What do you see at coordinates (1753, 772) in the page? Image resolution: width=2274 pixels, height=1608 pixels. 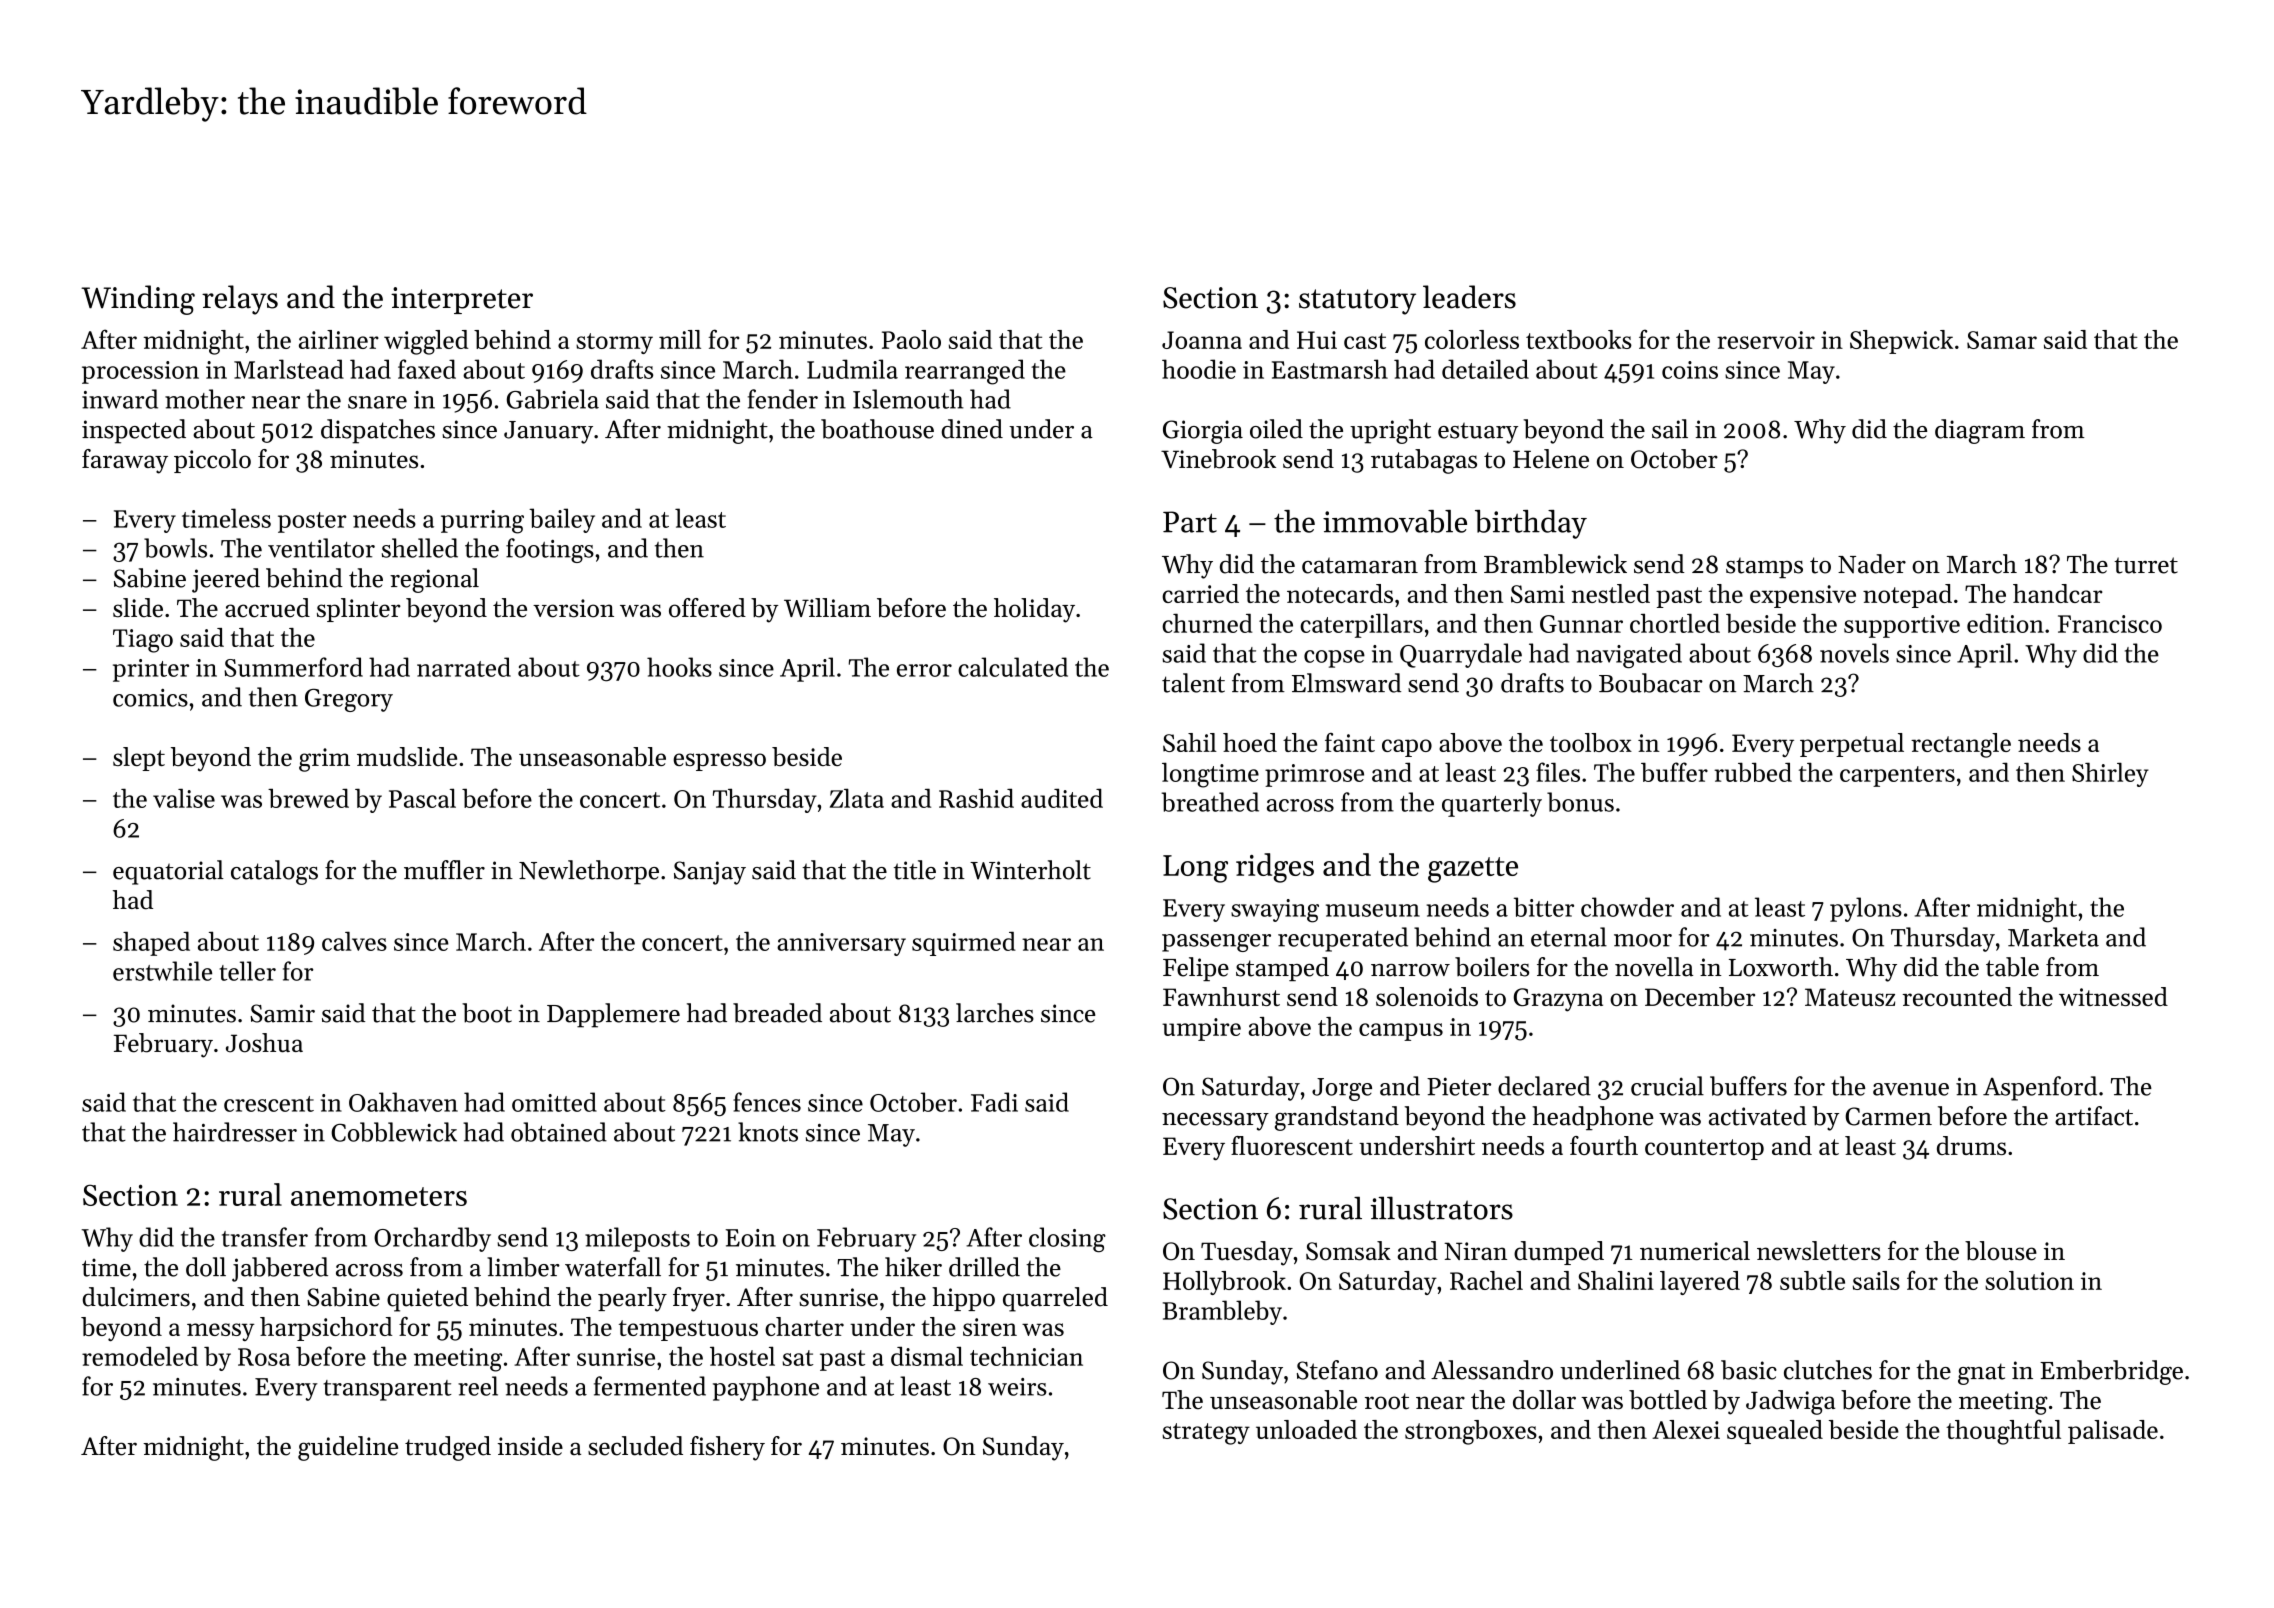 I see `rubbed` at bounding box center [1753, 772].
